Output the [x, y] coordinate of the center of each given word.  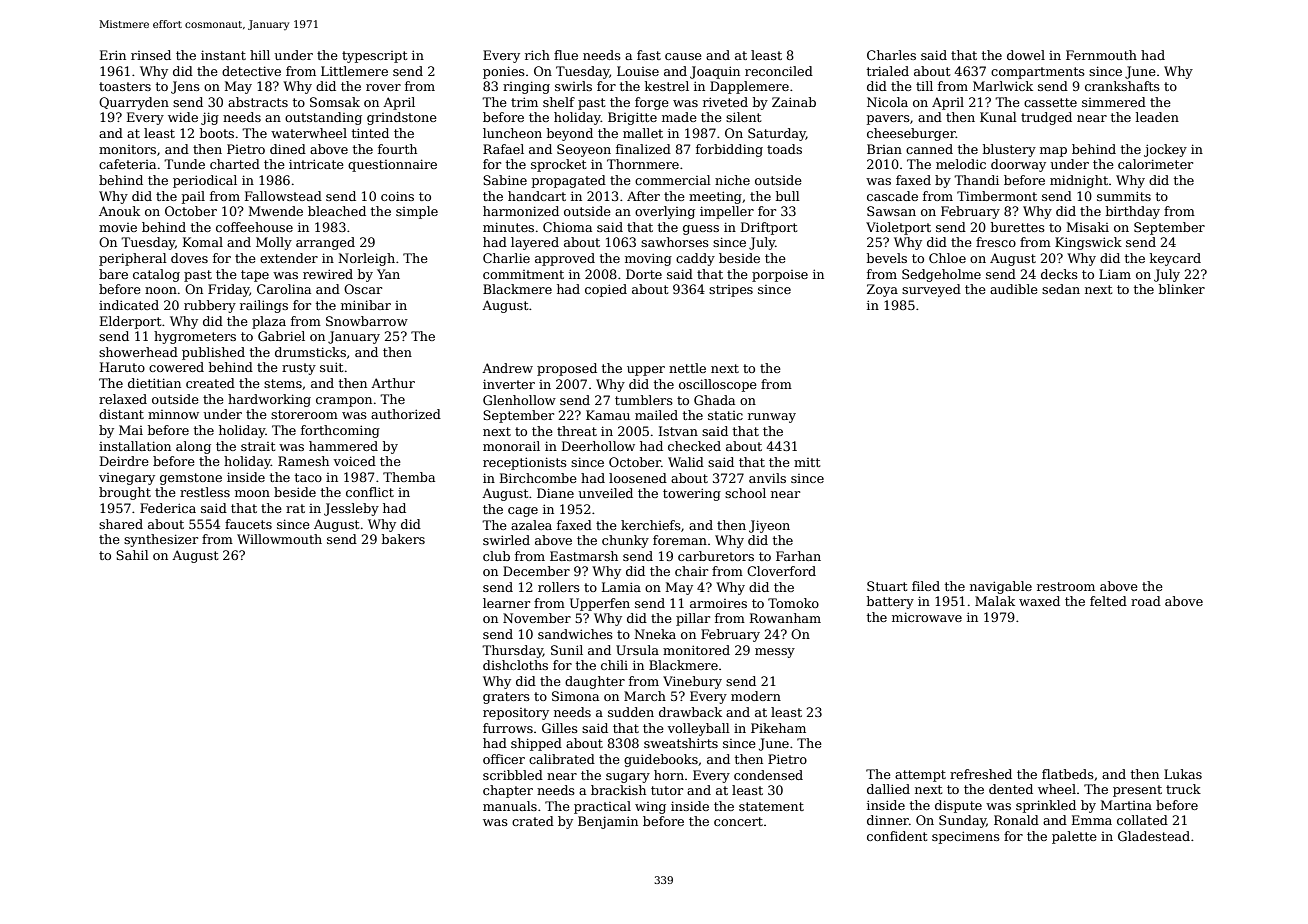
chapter [508, 791]
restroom [1066, 586]
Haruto [122, 367]
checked [694, 446]
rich [537, 55]
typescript [374, 57]
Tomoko [793, 603]
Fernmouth [1101, 55]
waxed [1039, 601]
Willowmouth [279, 539]
